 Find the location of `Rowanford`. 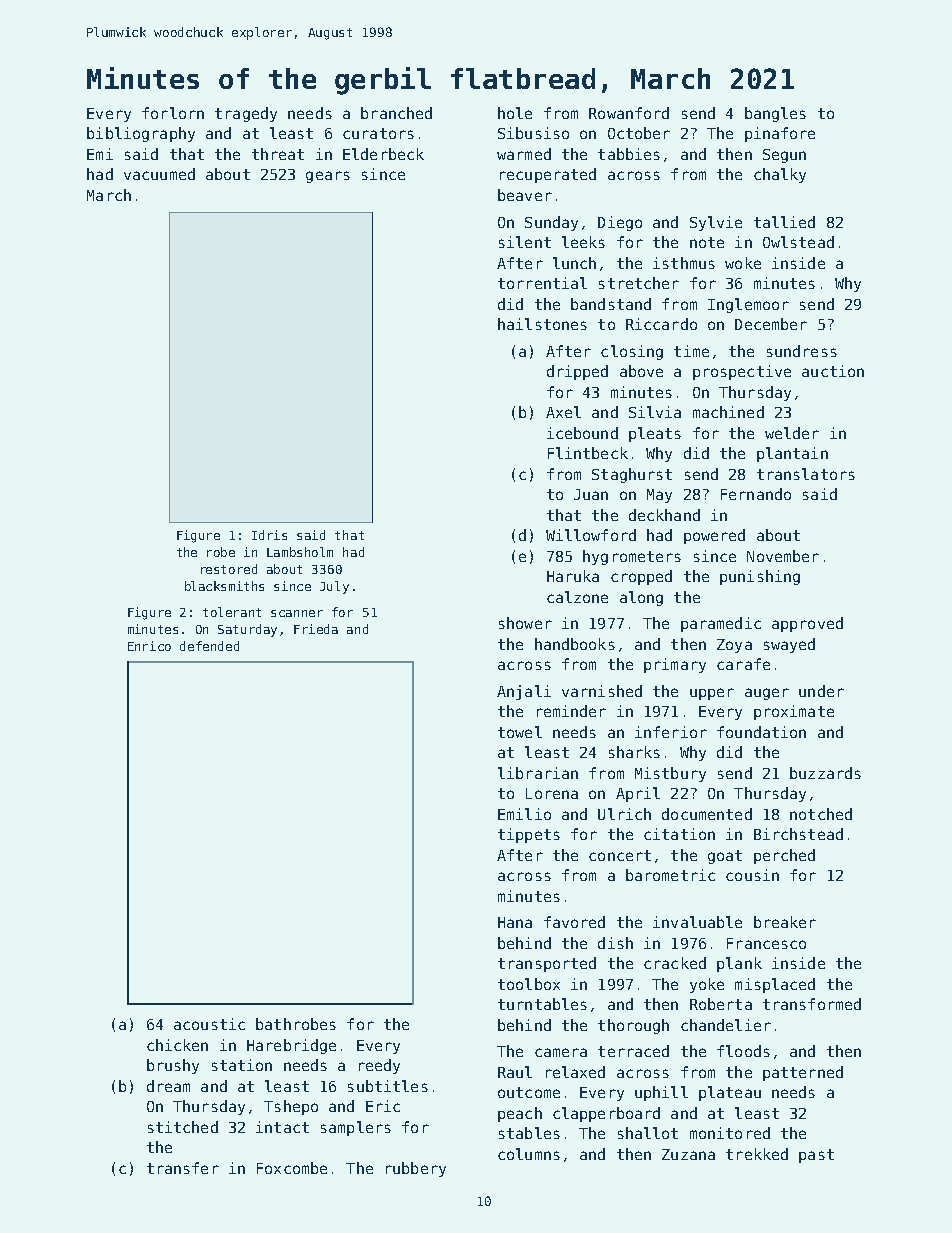

Rowanford is located at coordinates (629, 113).
